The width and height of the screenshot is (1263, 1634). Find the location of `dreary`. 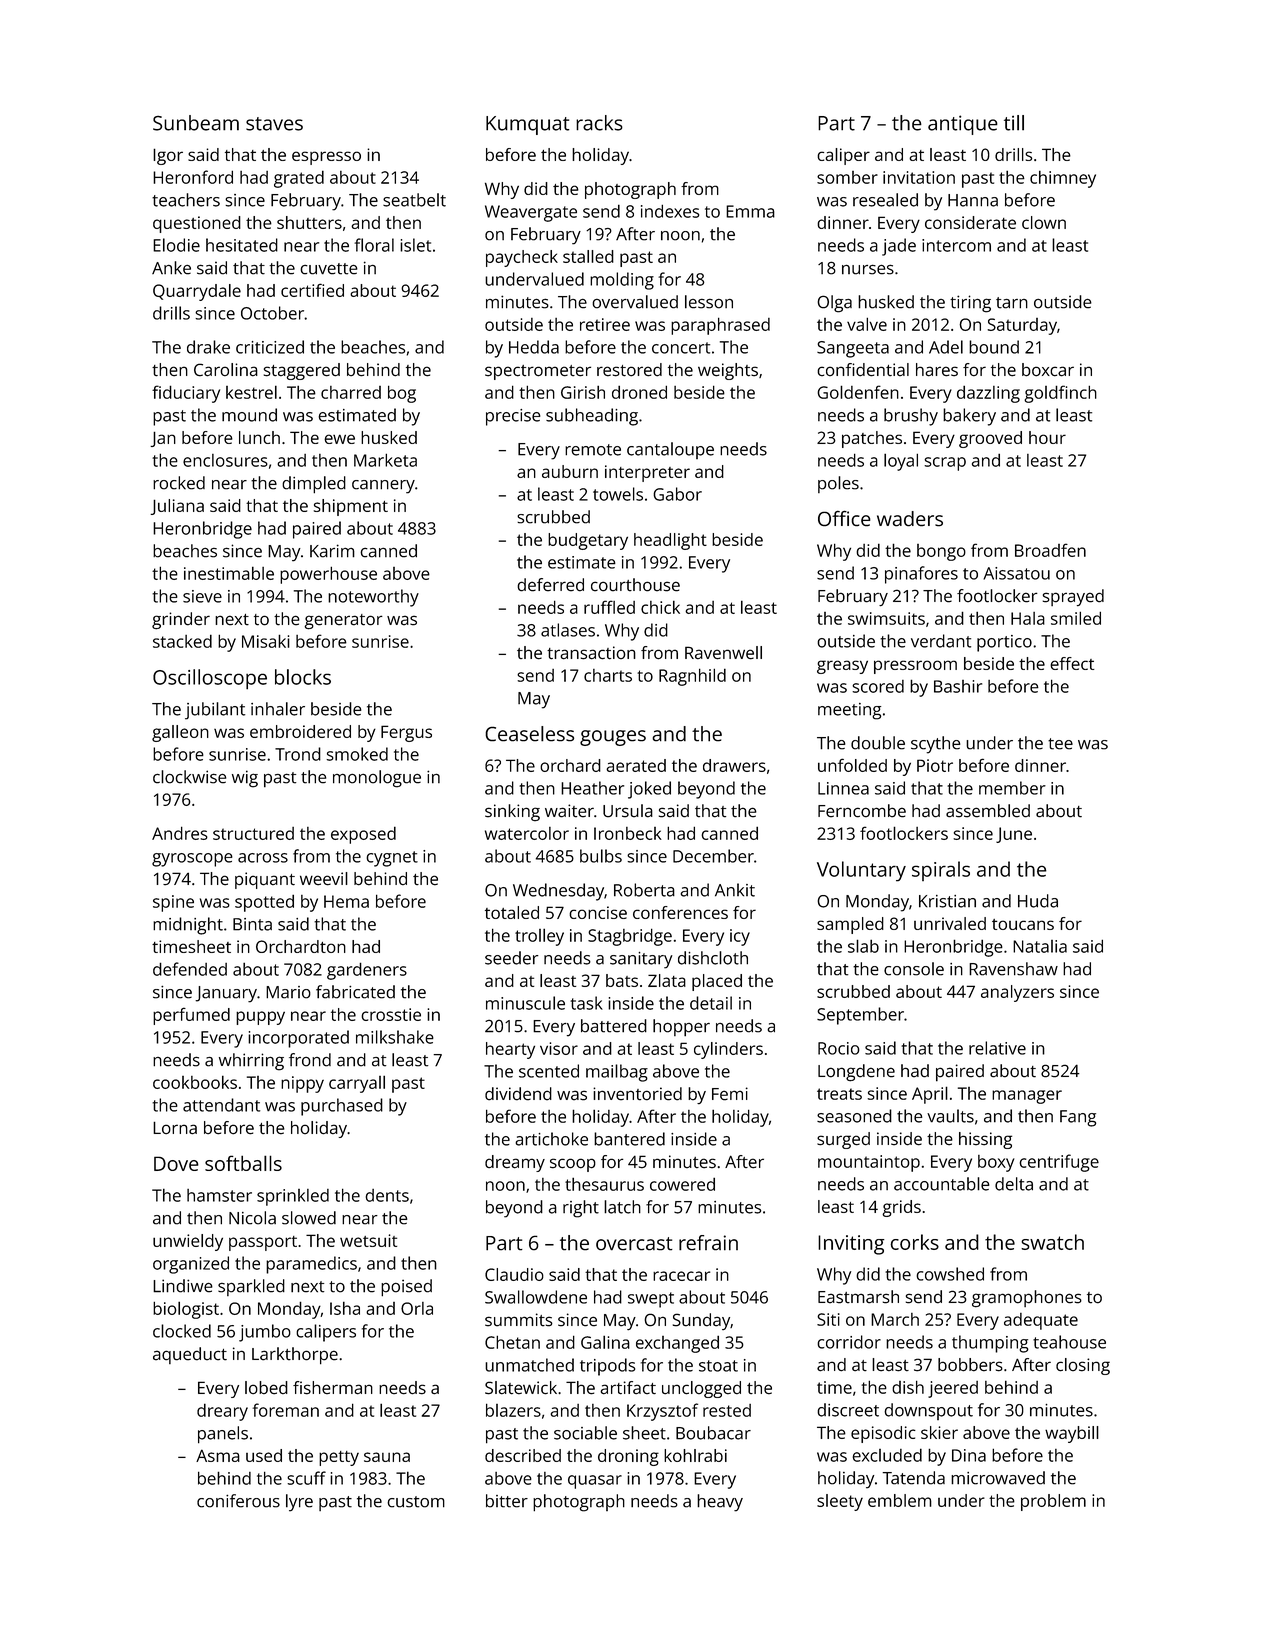

dreary is located at coordinates (222, 1412).
